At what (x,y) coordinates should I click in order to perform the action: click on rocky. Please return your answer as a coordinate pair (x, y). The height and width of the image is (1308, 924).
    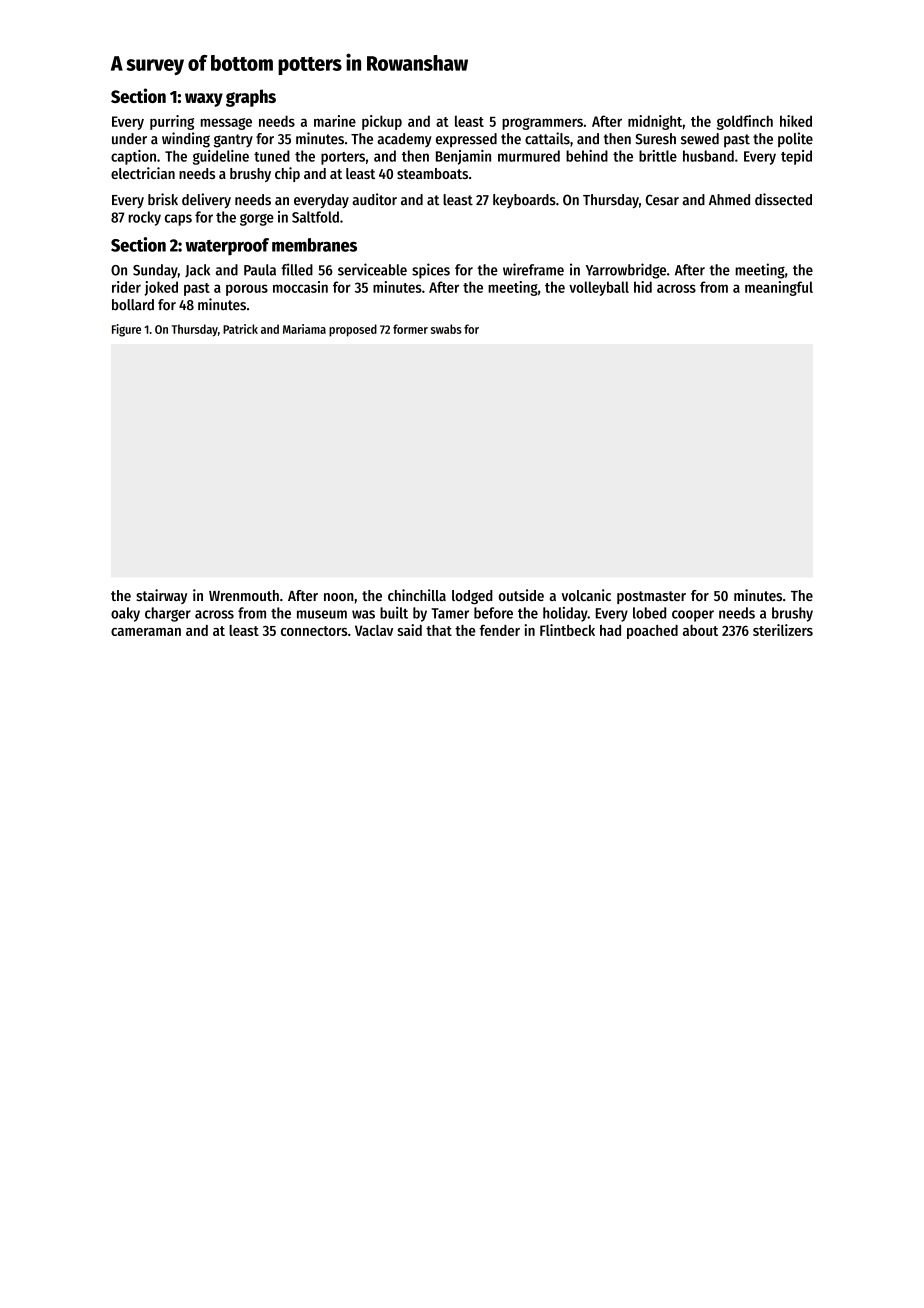
    Looking at the image, I should click on (145, 218).
